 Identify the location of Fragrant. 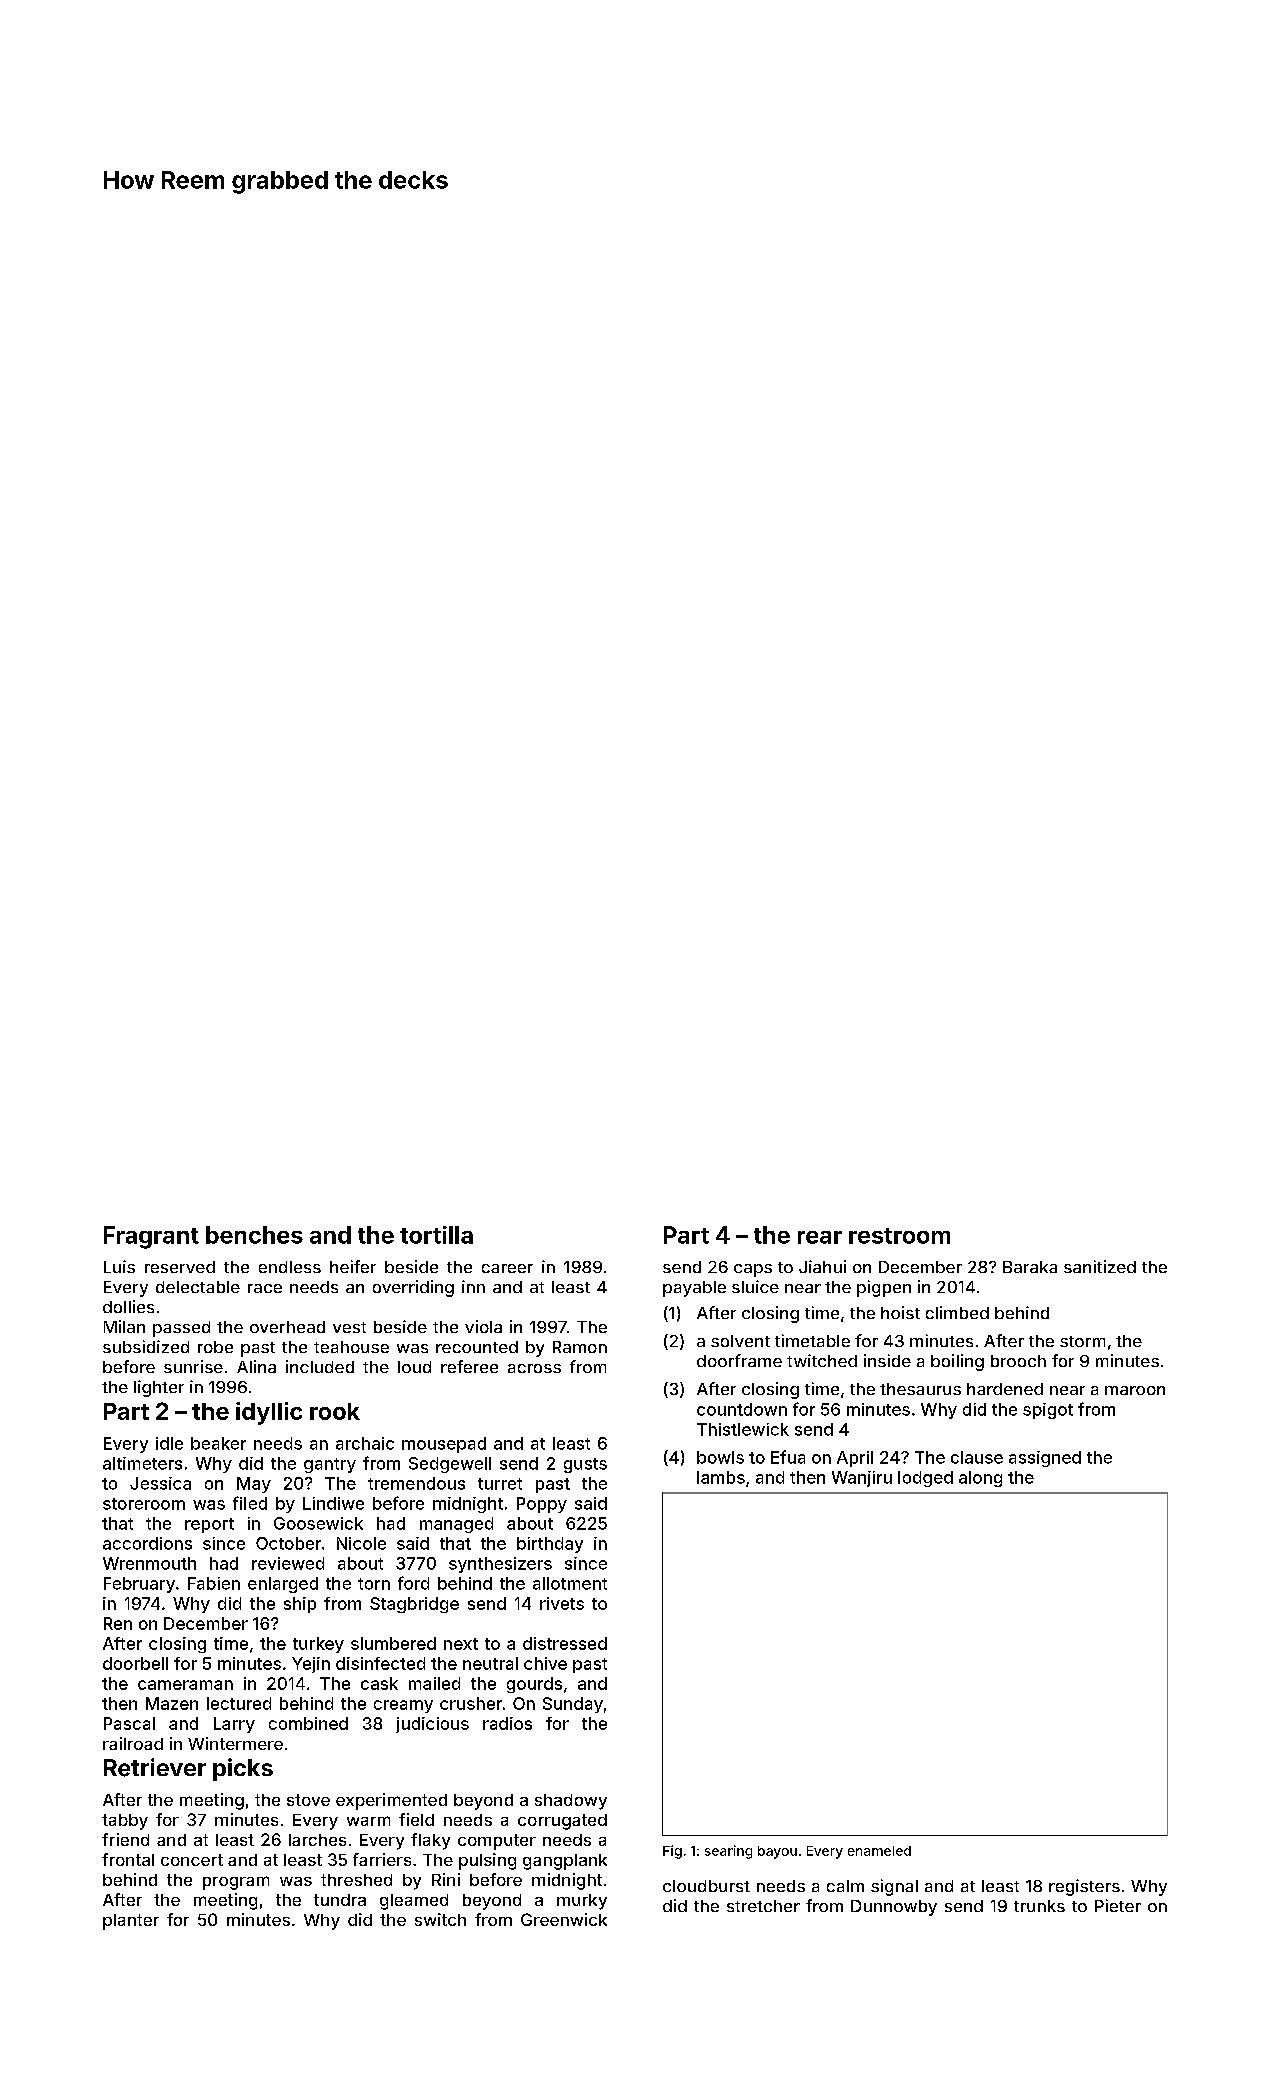
(151, 1237).
